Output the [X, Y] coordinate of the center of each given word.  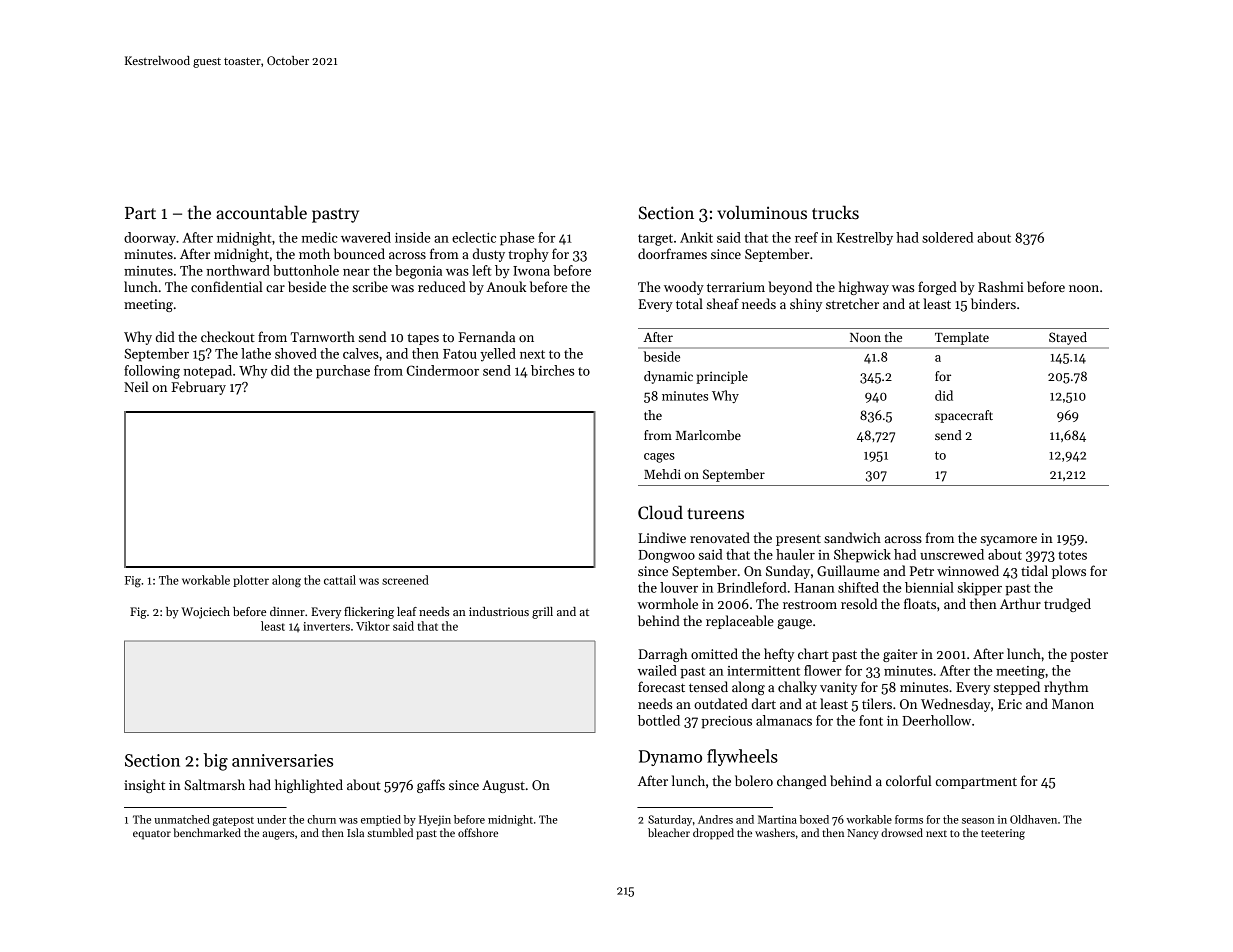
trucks [835, 212]
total [689, 303]
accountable [261, 212]
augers [278, 835]
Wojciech [205, 613]
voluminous [762, 212]
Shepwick [862, 556]
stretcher [852, 303]
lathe [256, 353]
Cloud [660, 512]
